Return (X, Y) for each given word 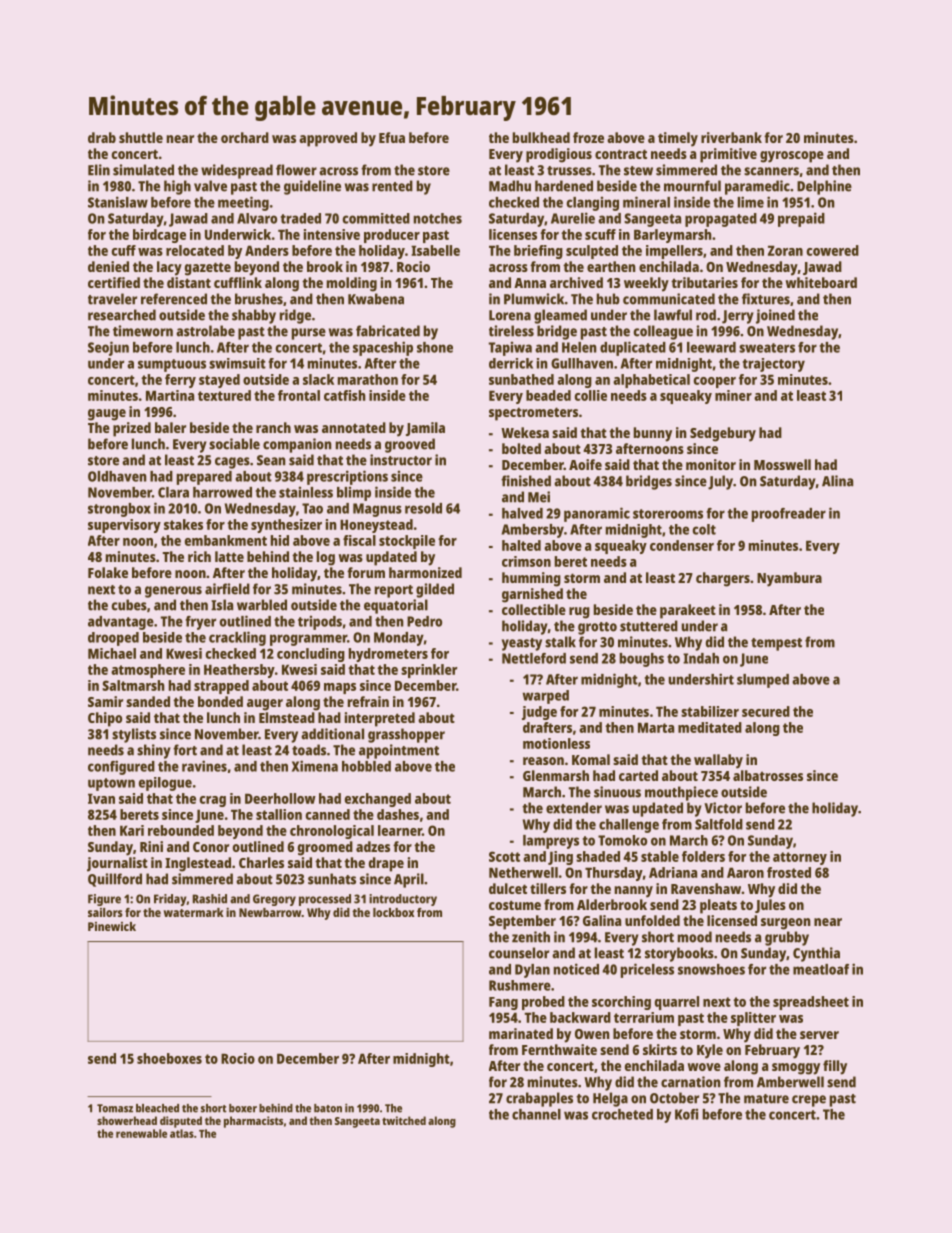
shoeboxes (169, 1058)
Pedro (424, 621)
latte (229, 556)
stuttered (649, 626)
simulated (143, 170)
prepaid (801, 219)
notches (438, 218)
